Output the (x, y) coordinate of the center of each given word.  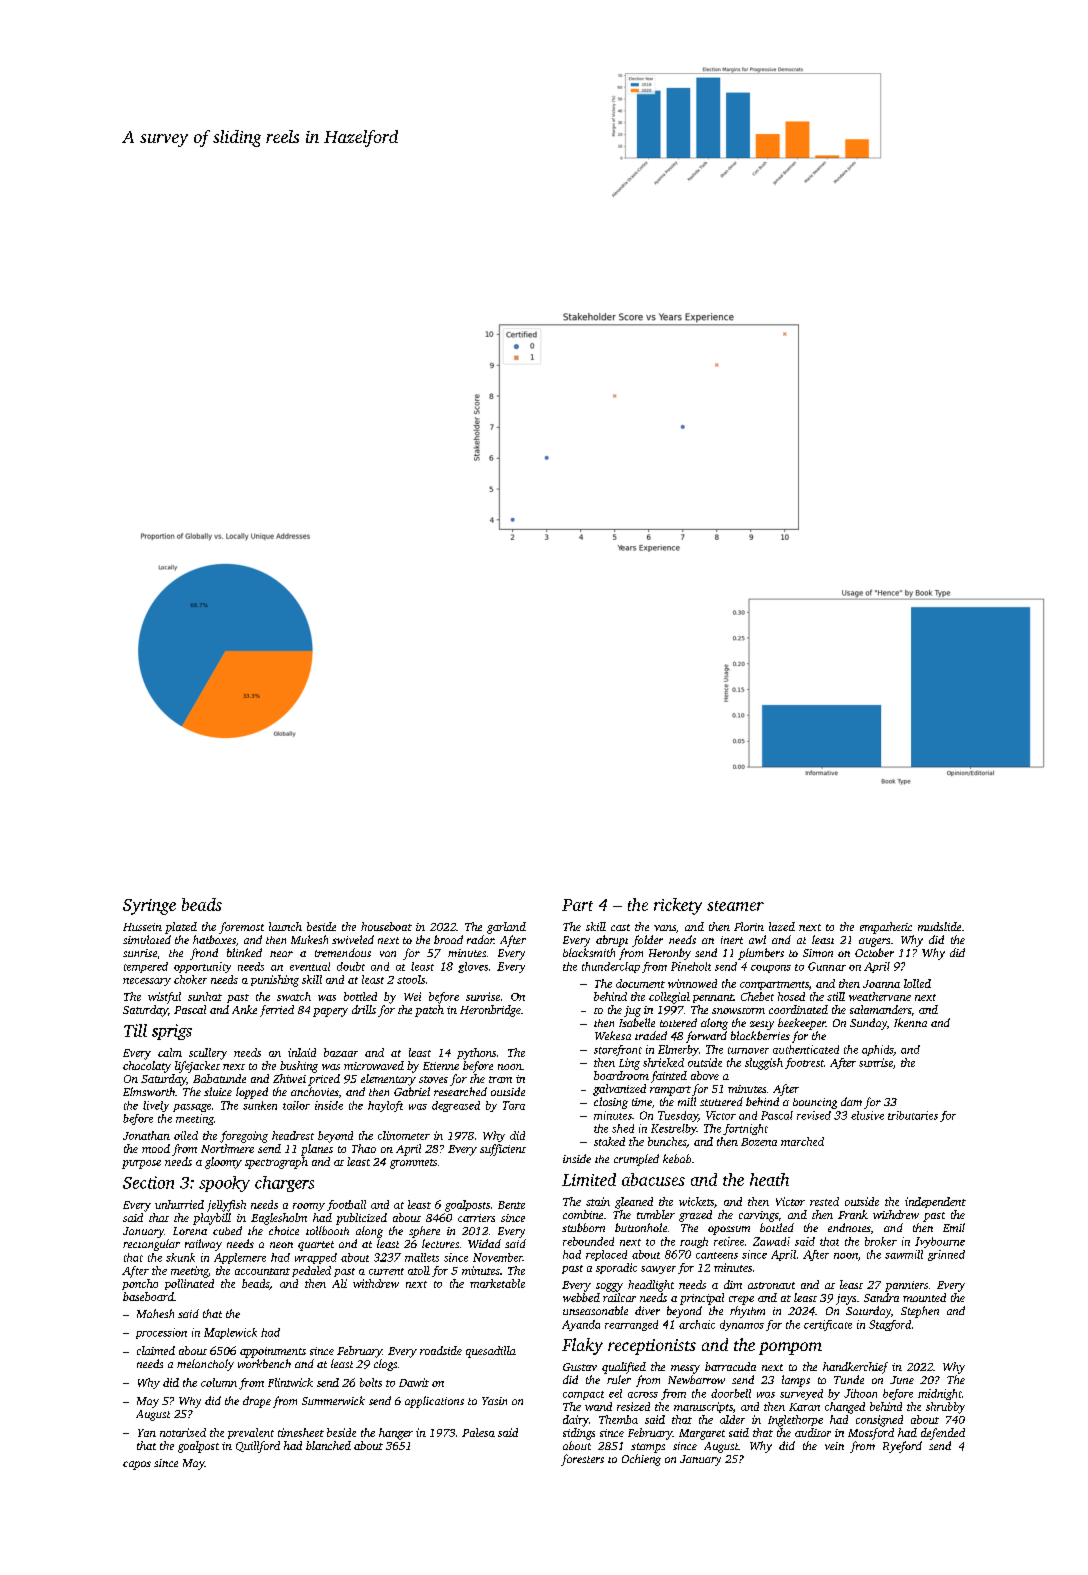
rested (824, 1201)
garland (506, 928)
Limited (589, 1179)
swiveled (353, 939)
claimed (156, 1350)
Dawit (414, 1382)
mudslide (939, 926)
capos (137, 1465)
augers (874, 942)
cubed (227, 1230)
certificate (828, 1325)
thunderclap (611, 967)
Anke (244, 1009)
